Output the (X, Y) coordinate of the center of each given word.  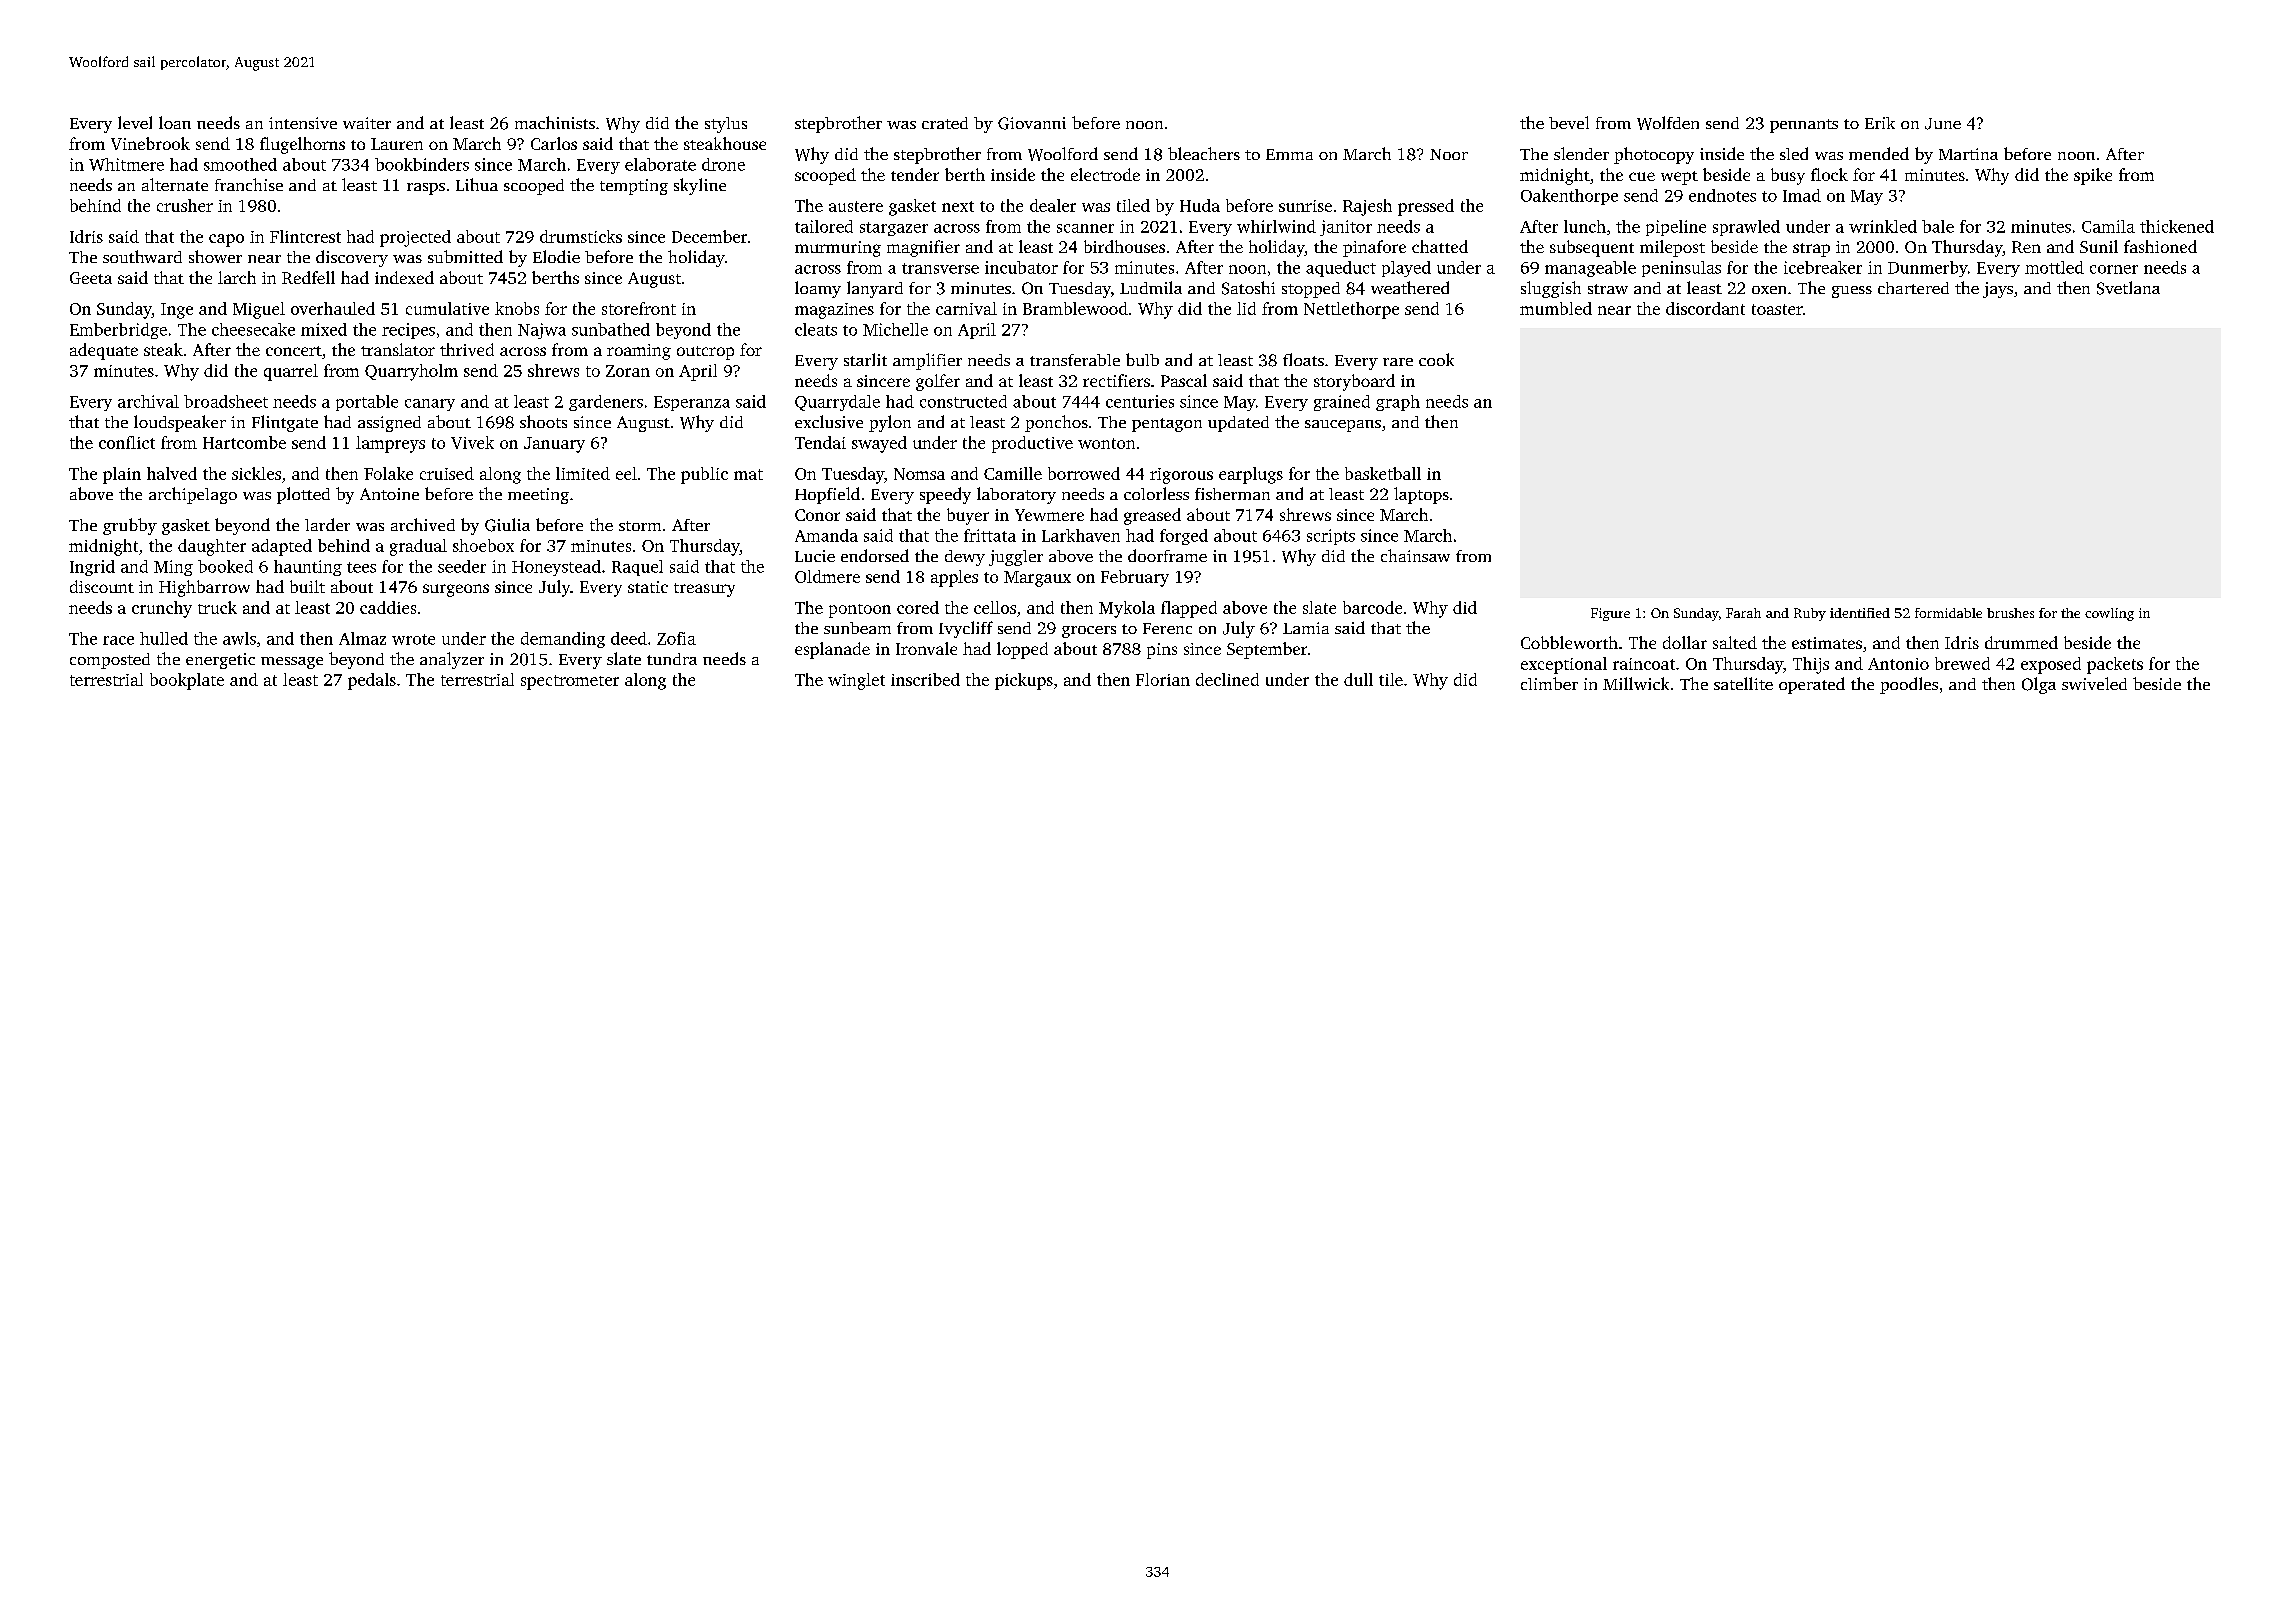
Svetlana (2128, 288)
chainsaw (1415, 555)
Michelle (895, 329)
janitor (1346, 228)
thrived (467, 349)
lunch (1585, 226)
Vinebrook (150, 143)
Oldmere (827, 576)
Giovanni (1032, 123)
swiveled (2094, 683)
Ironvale (926, 648)
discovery (352, 258)
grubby (130, 526)
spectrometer (570, 682)
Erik (1880, 123)
